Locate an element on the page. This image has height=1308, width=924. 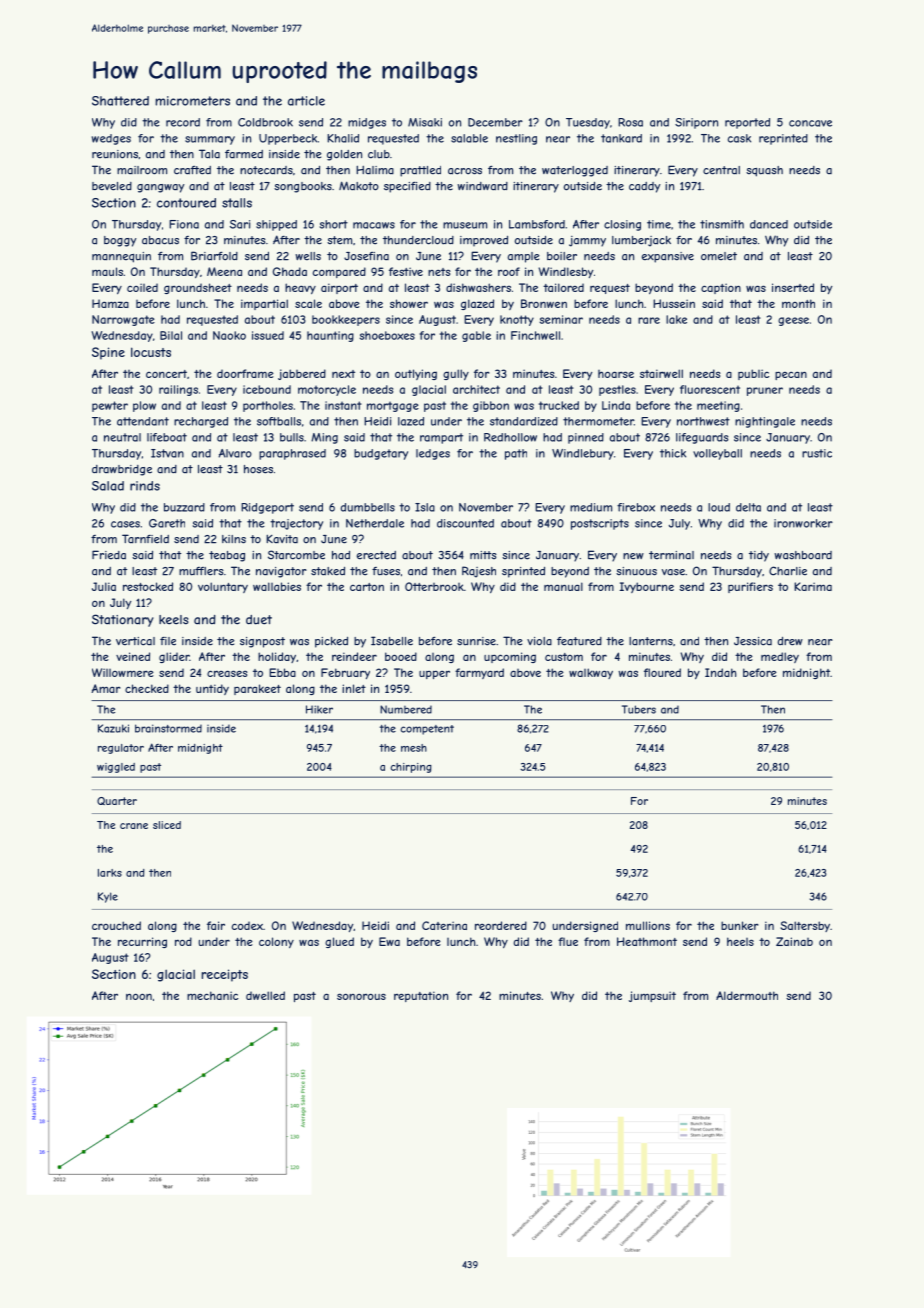
Tubers is located at coordinates (639, 709).
